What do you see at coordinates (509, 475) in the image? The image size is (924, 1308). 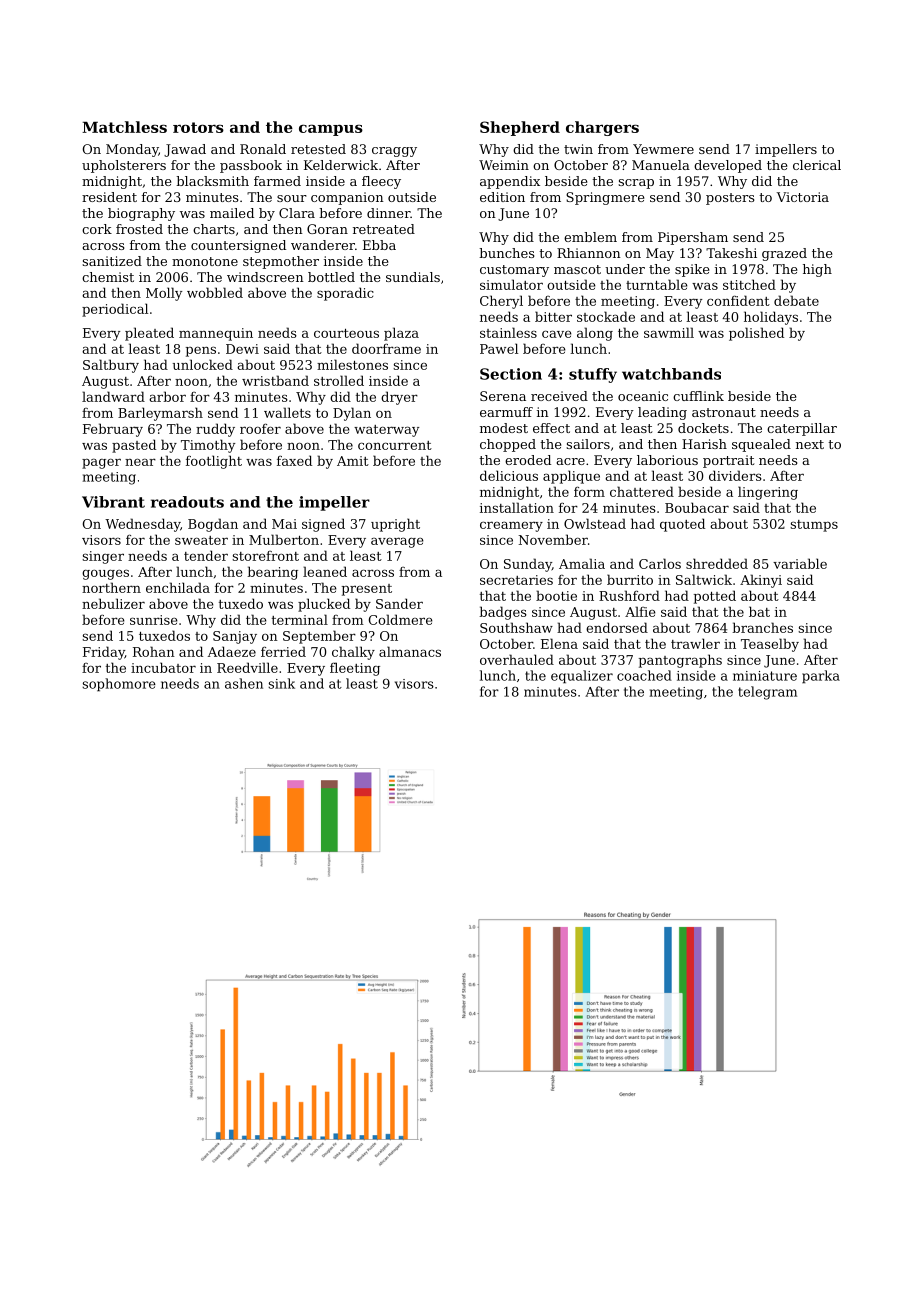 I see `delicious` at bounding box center [509, 475].
